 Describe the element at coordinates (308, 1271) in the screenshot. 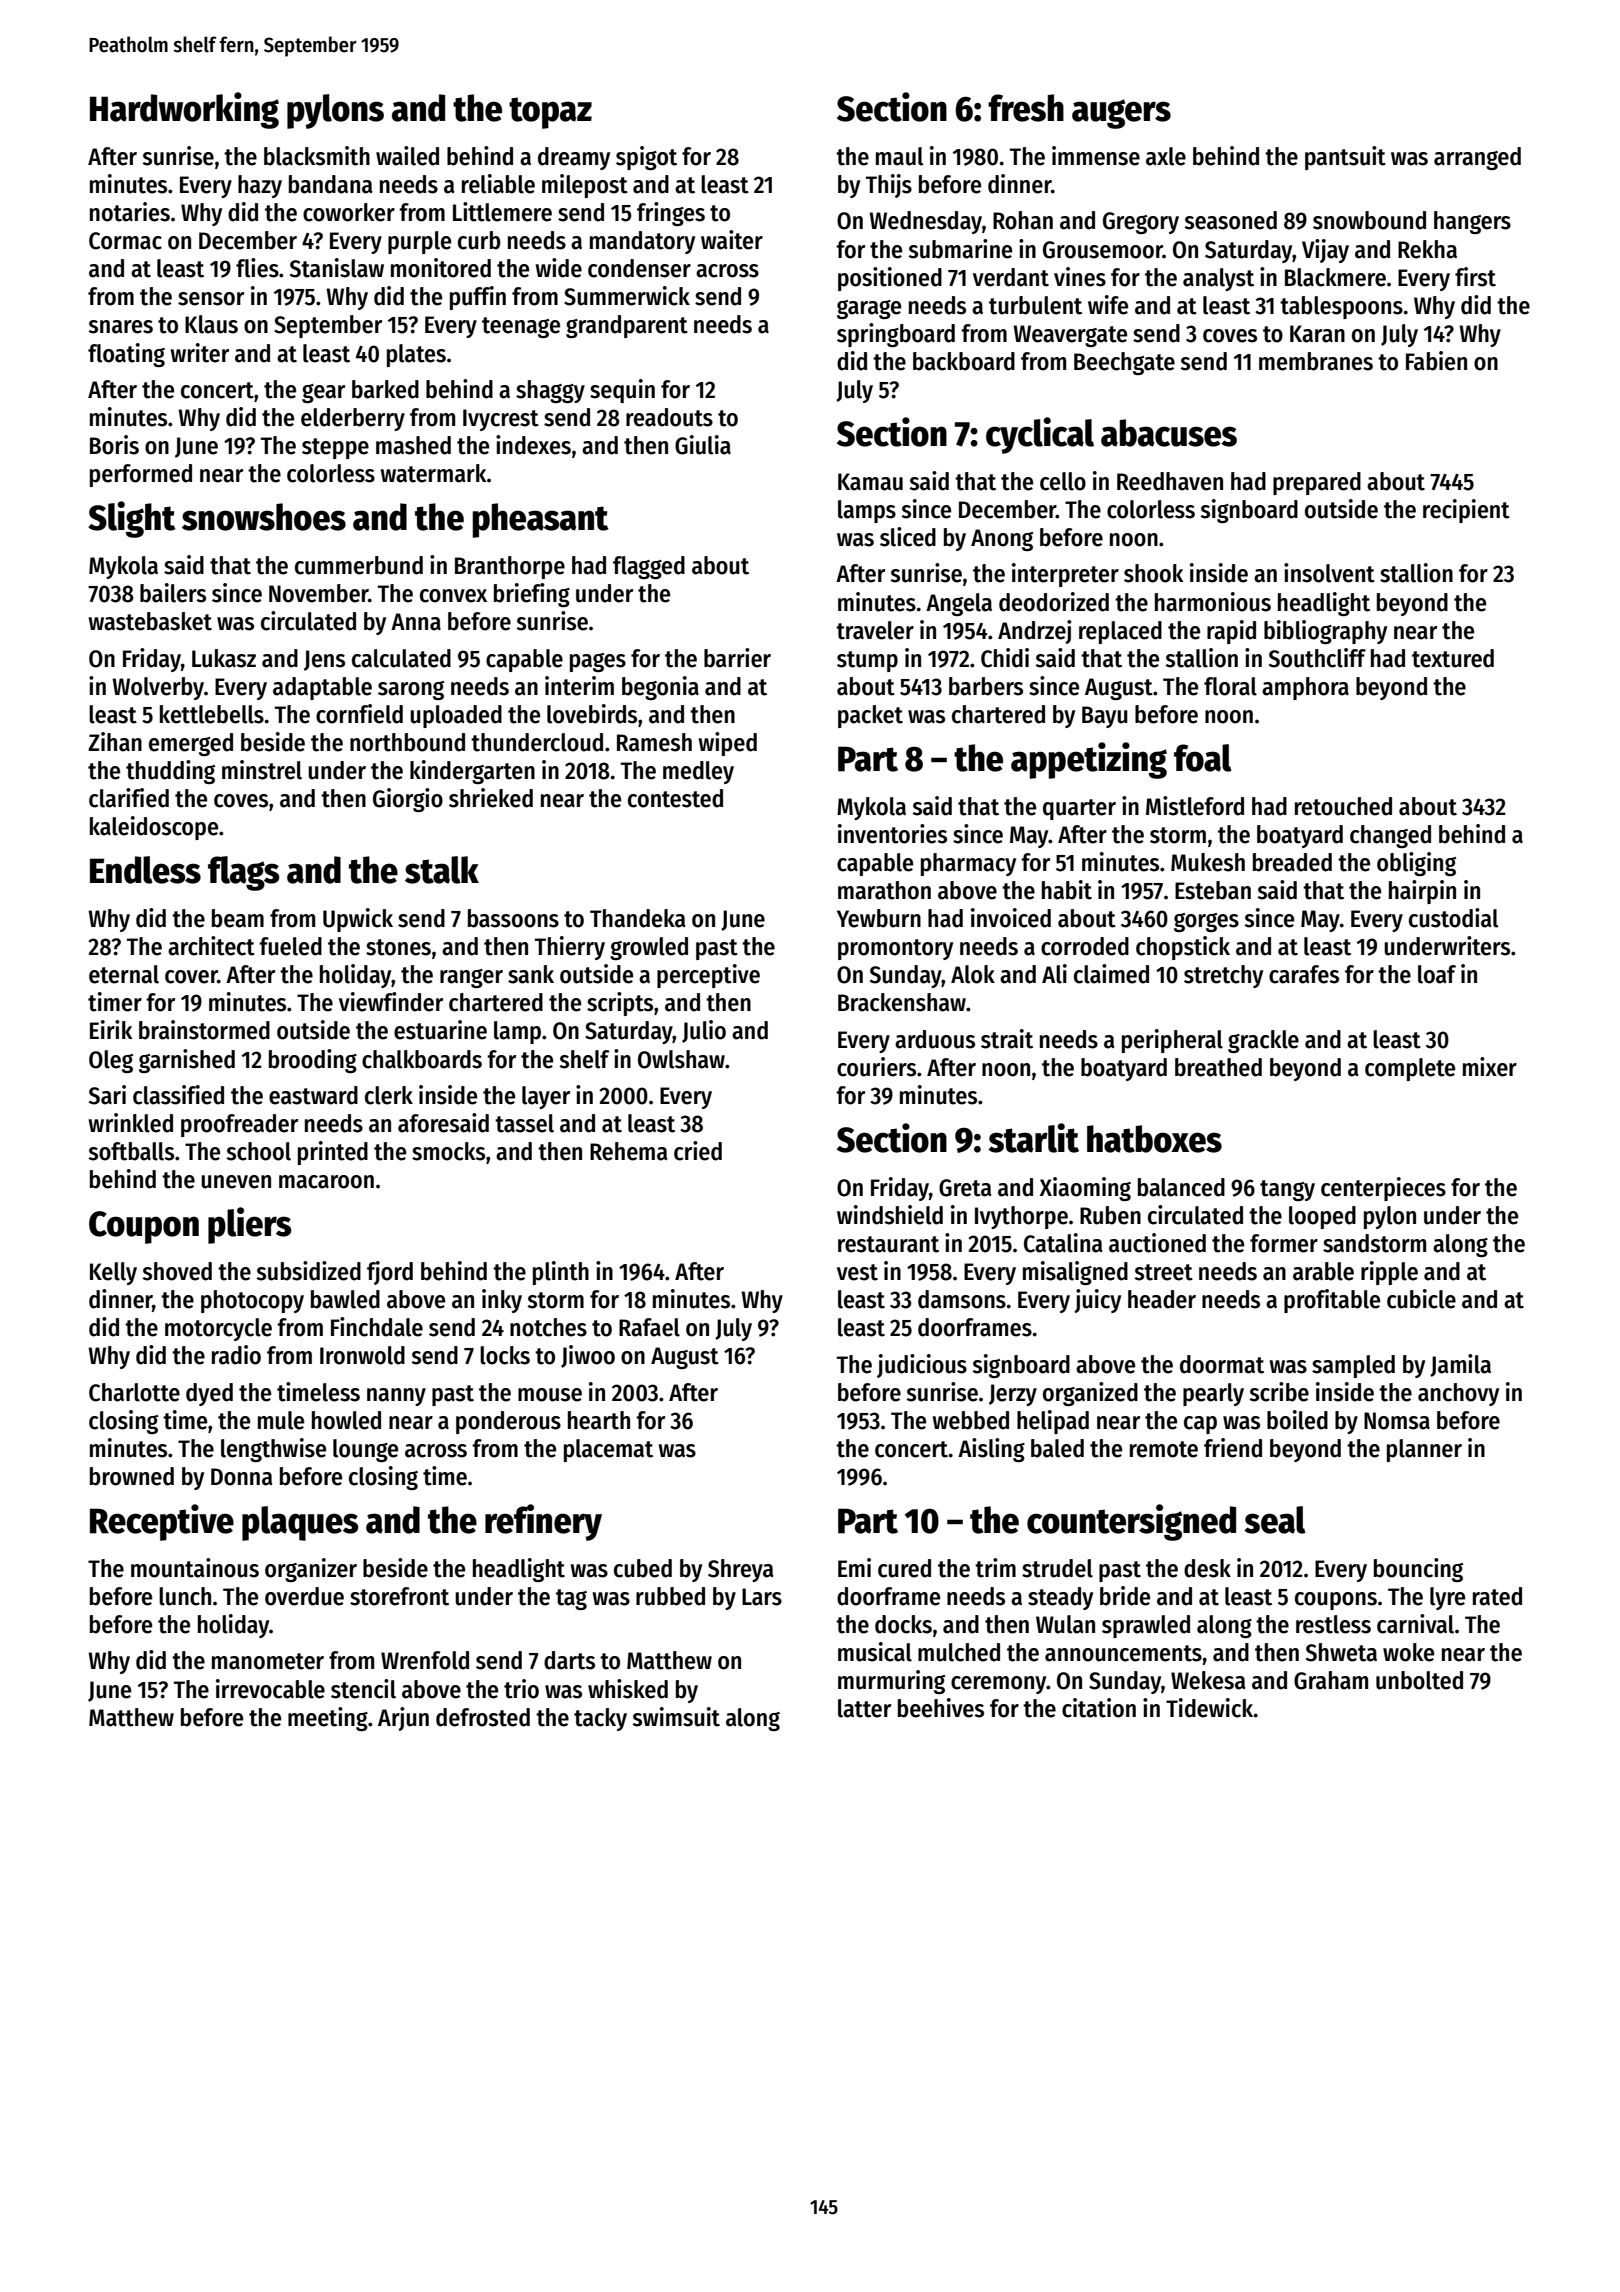

I see `subsidized` at that location.
